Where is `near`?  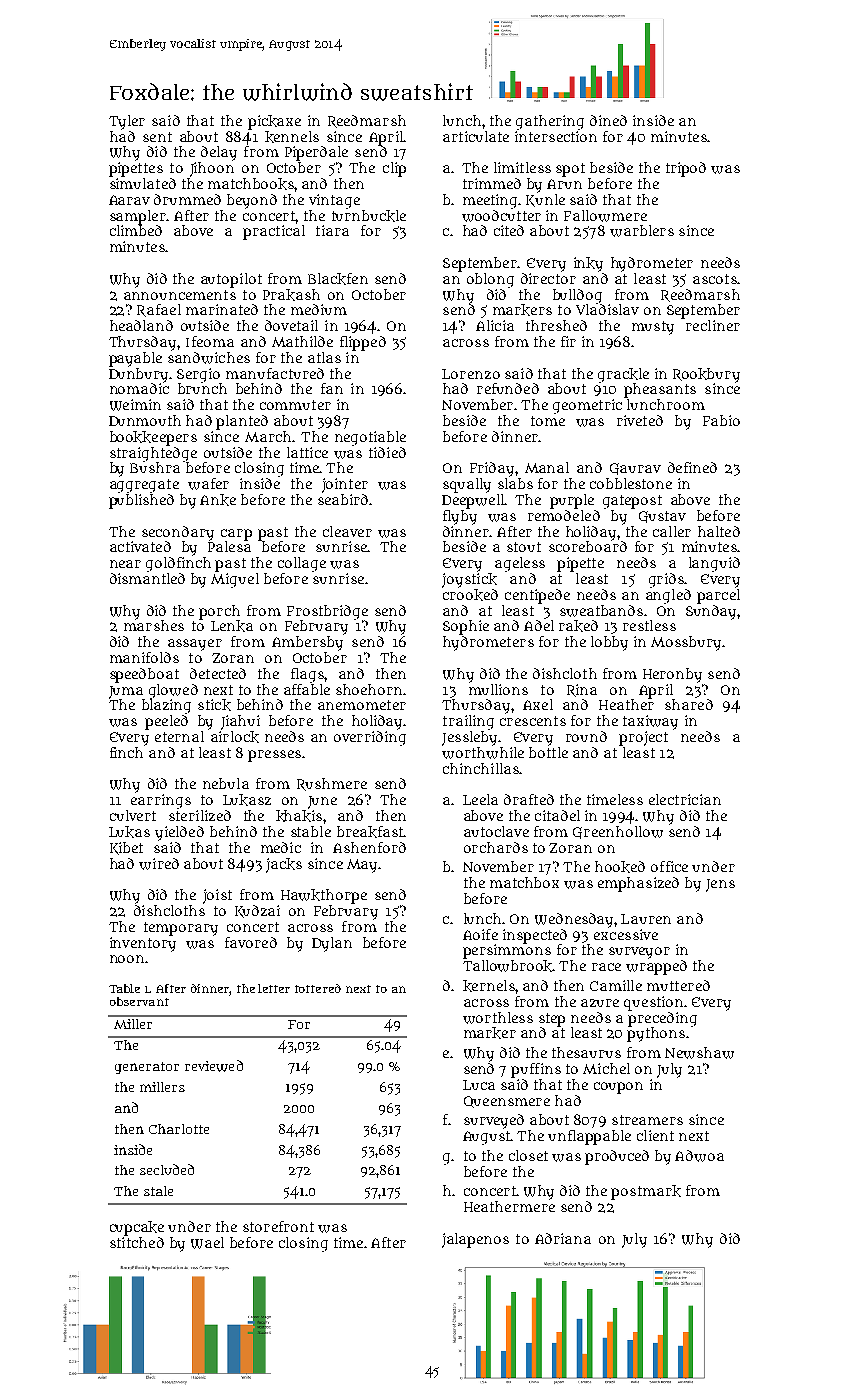 near is located at coordinates (125, 564).
